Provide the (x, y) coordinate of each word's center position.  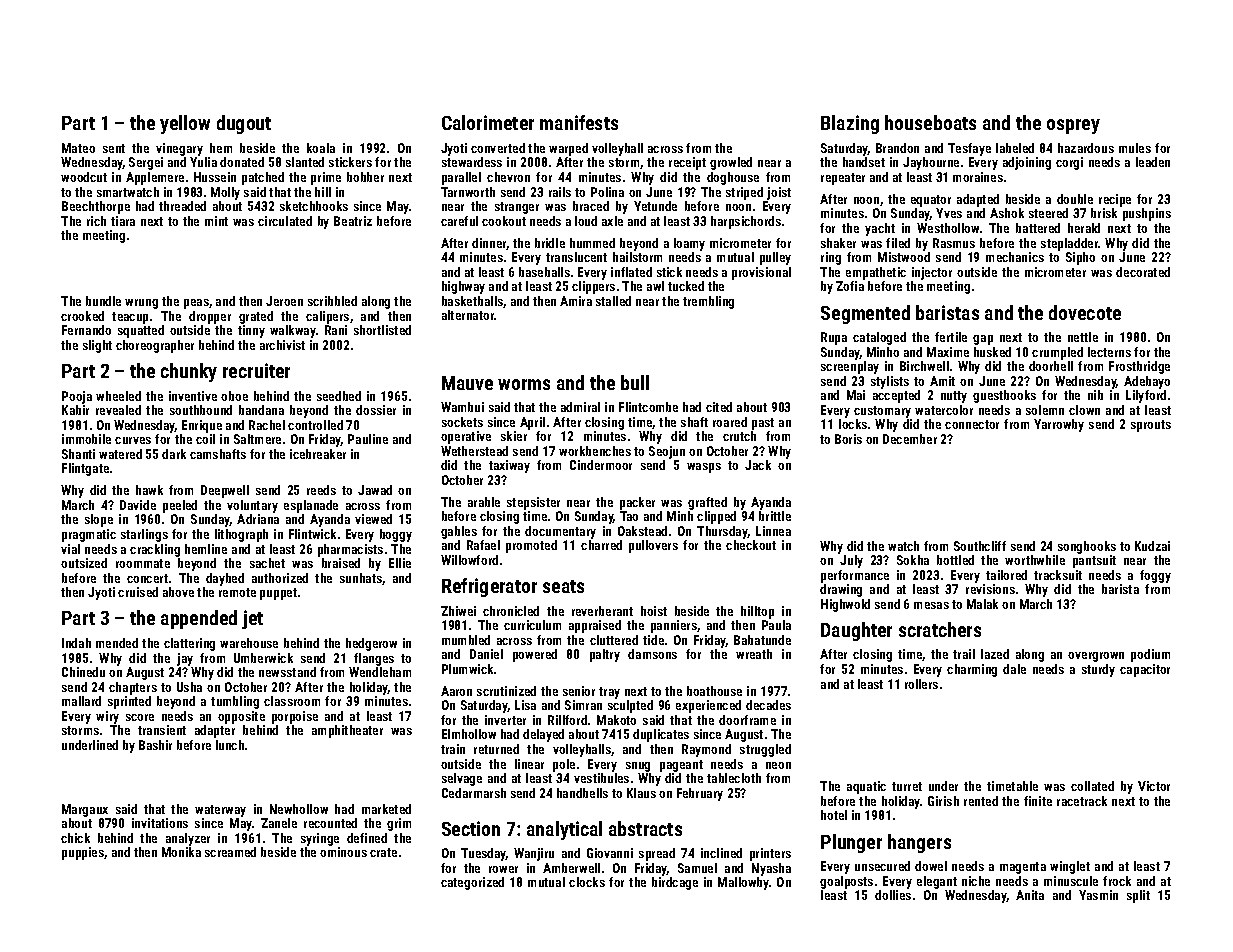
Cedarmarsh (474, 793)
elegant (937, 882)
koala (321, 148)
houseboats (930, 122)
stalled (613, 301)
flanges (374, 659)
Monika (181, 852)
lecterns (1109, 352)
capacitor (1145, 670)
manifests (579, 122)
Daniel (486, 654)
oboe (234, 396)
